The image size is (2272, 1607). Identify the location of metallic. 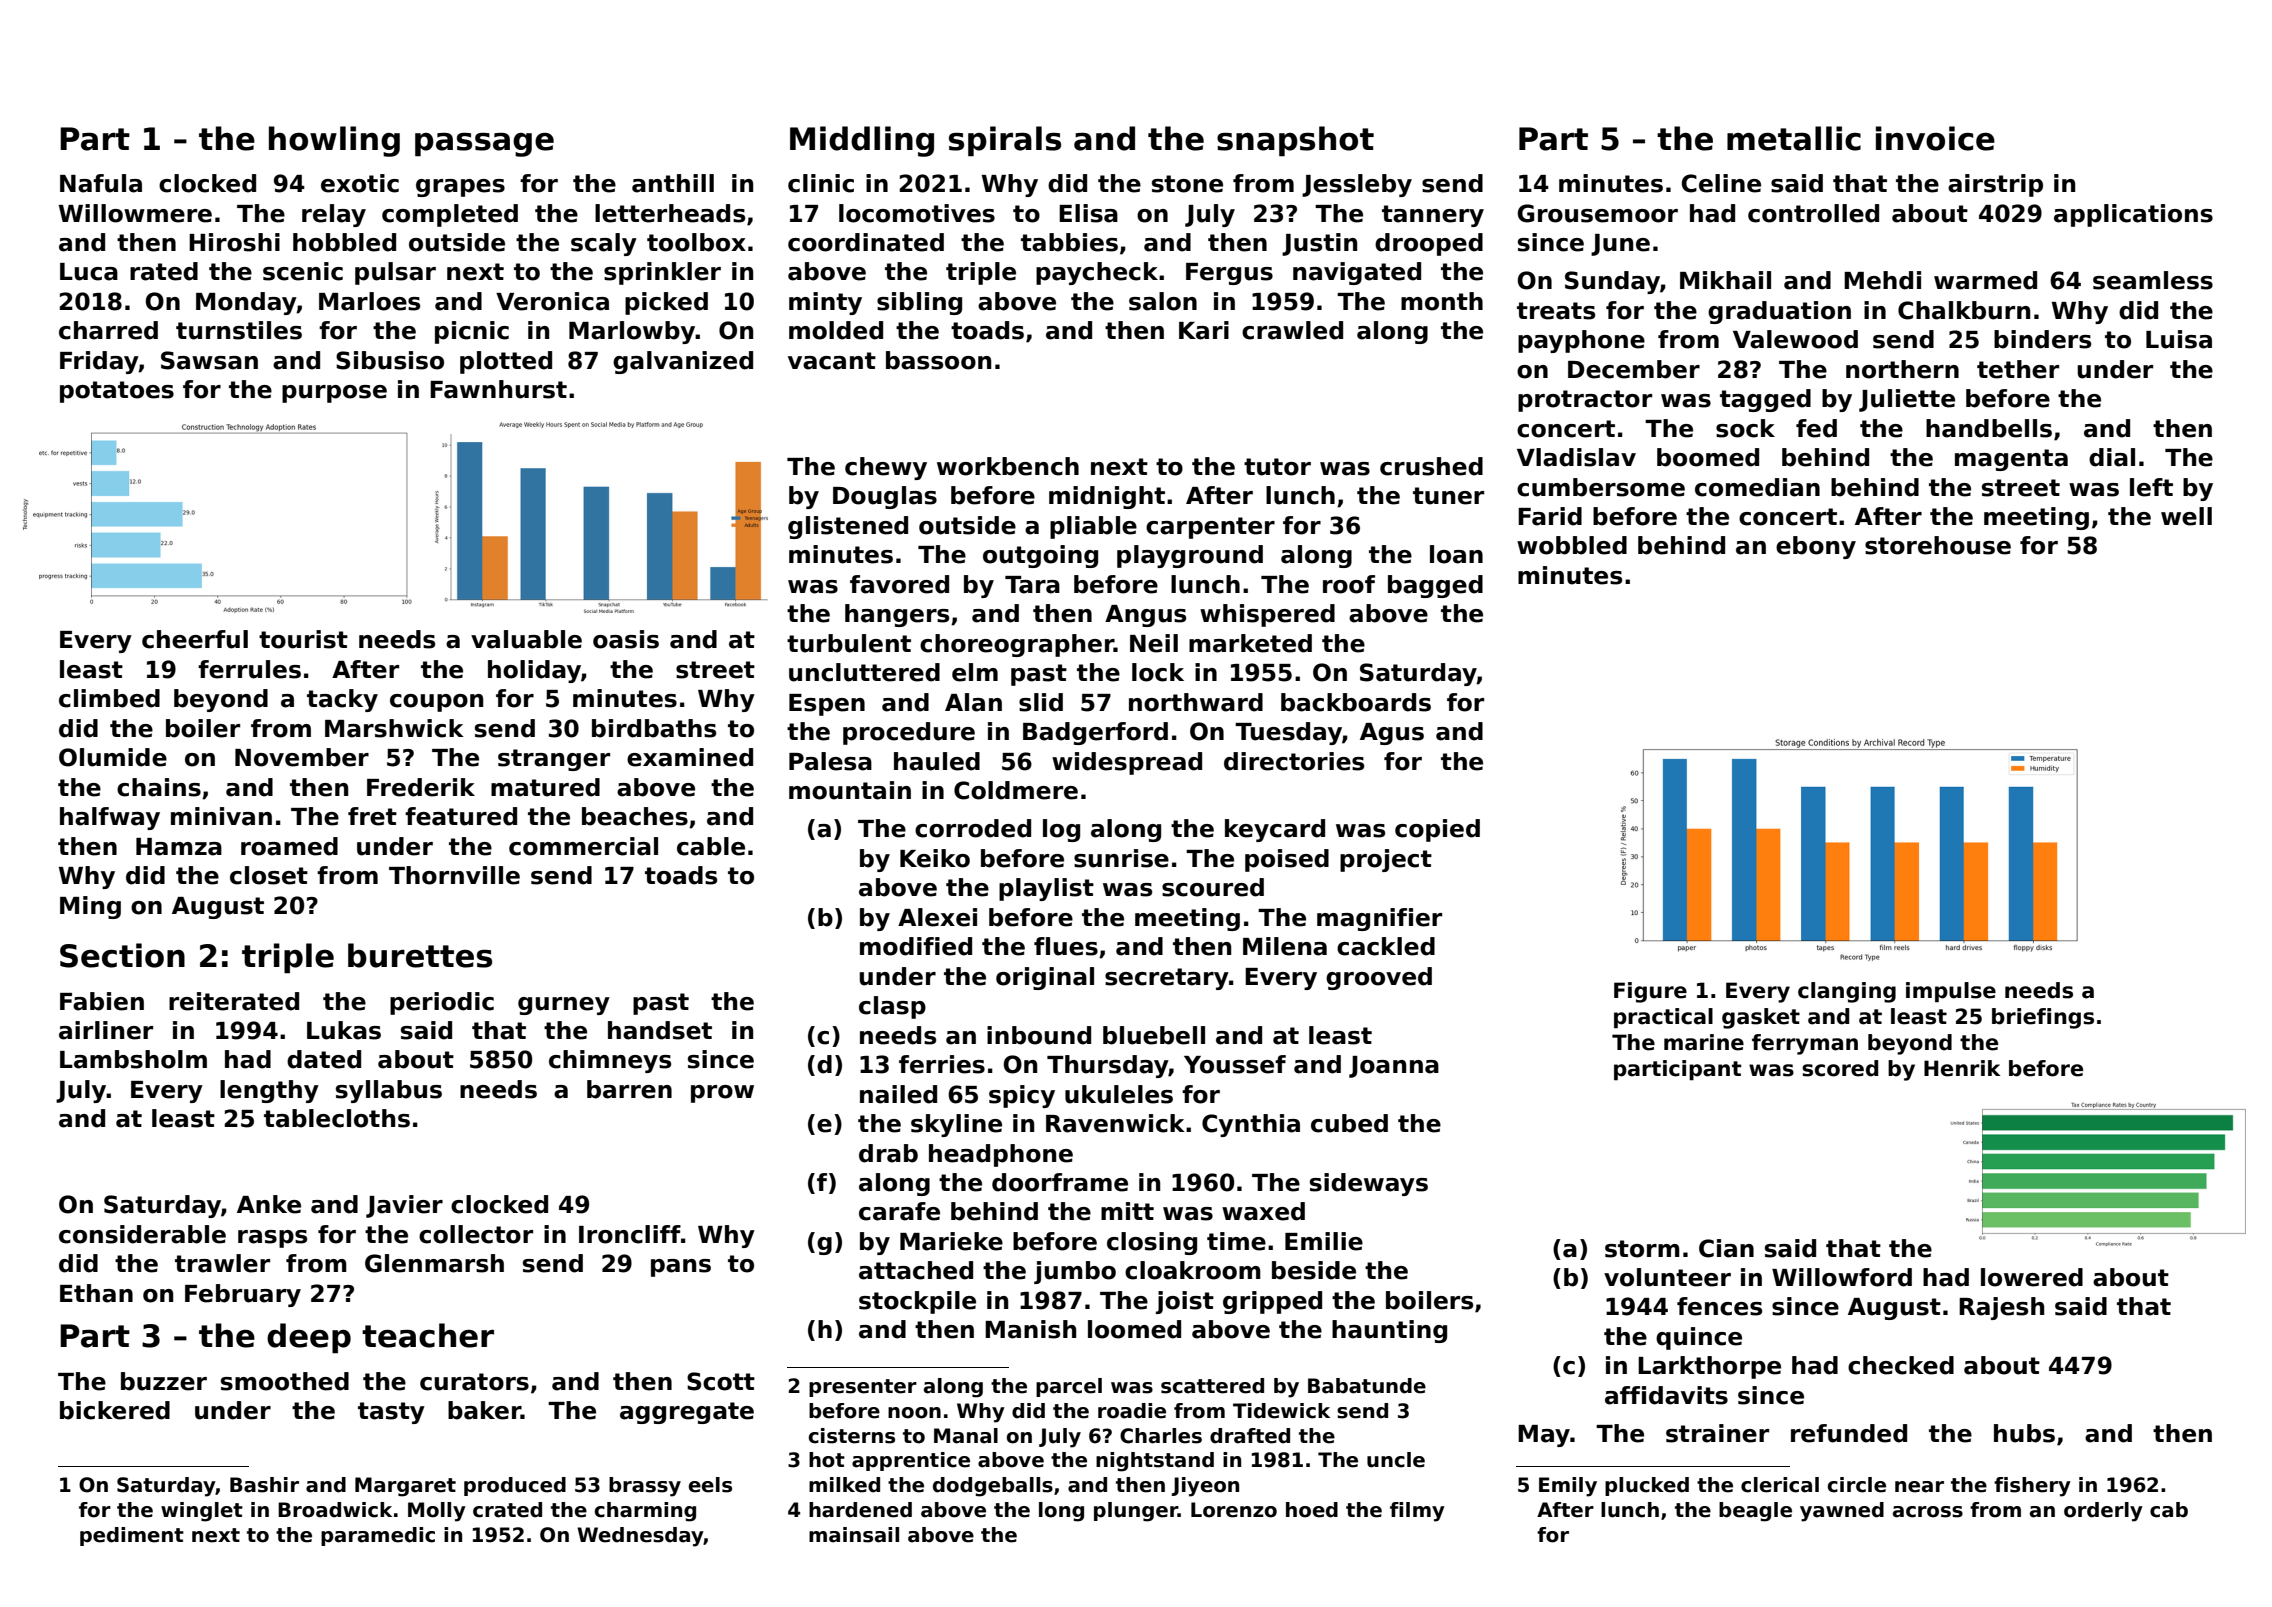
(1794, 138).
